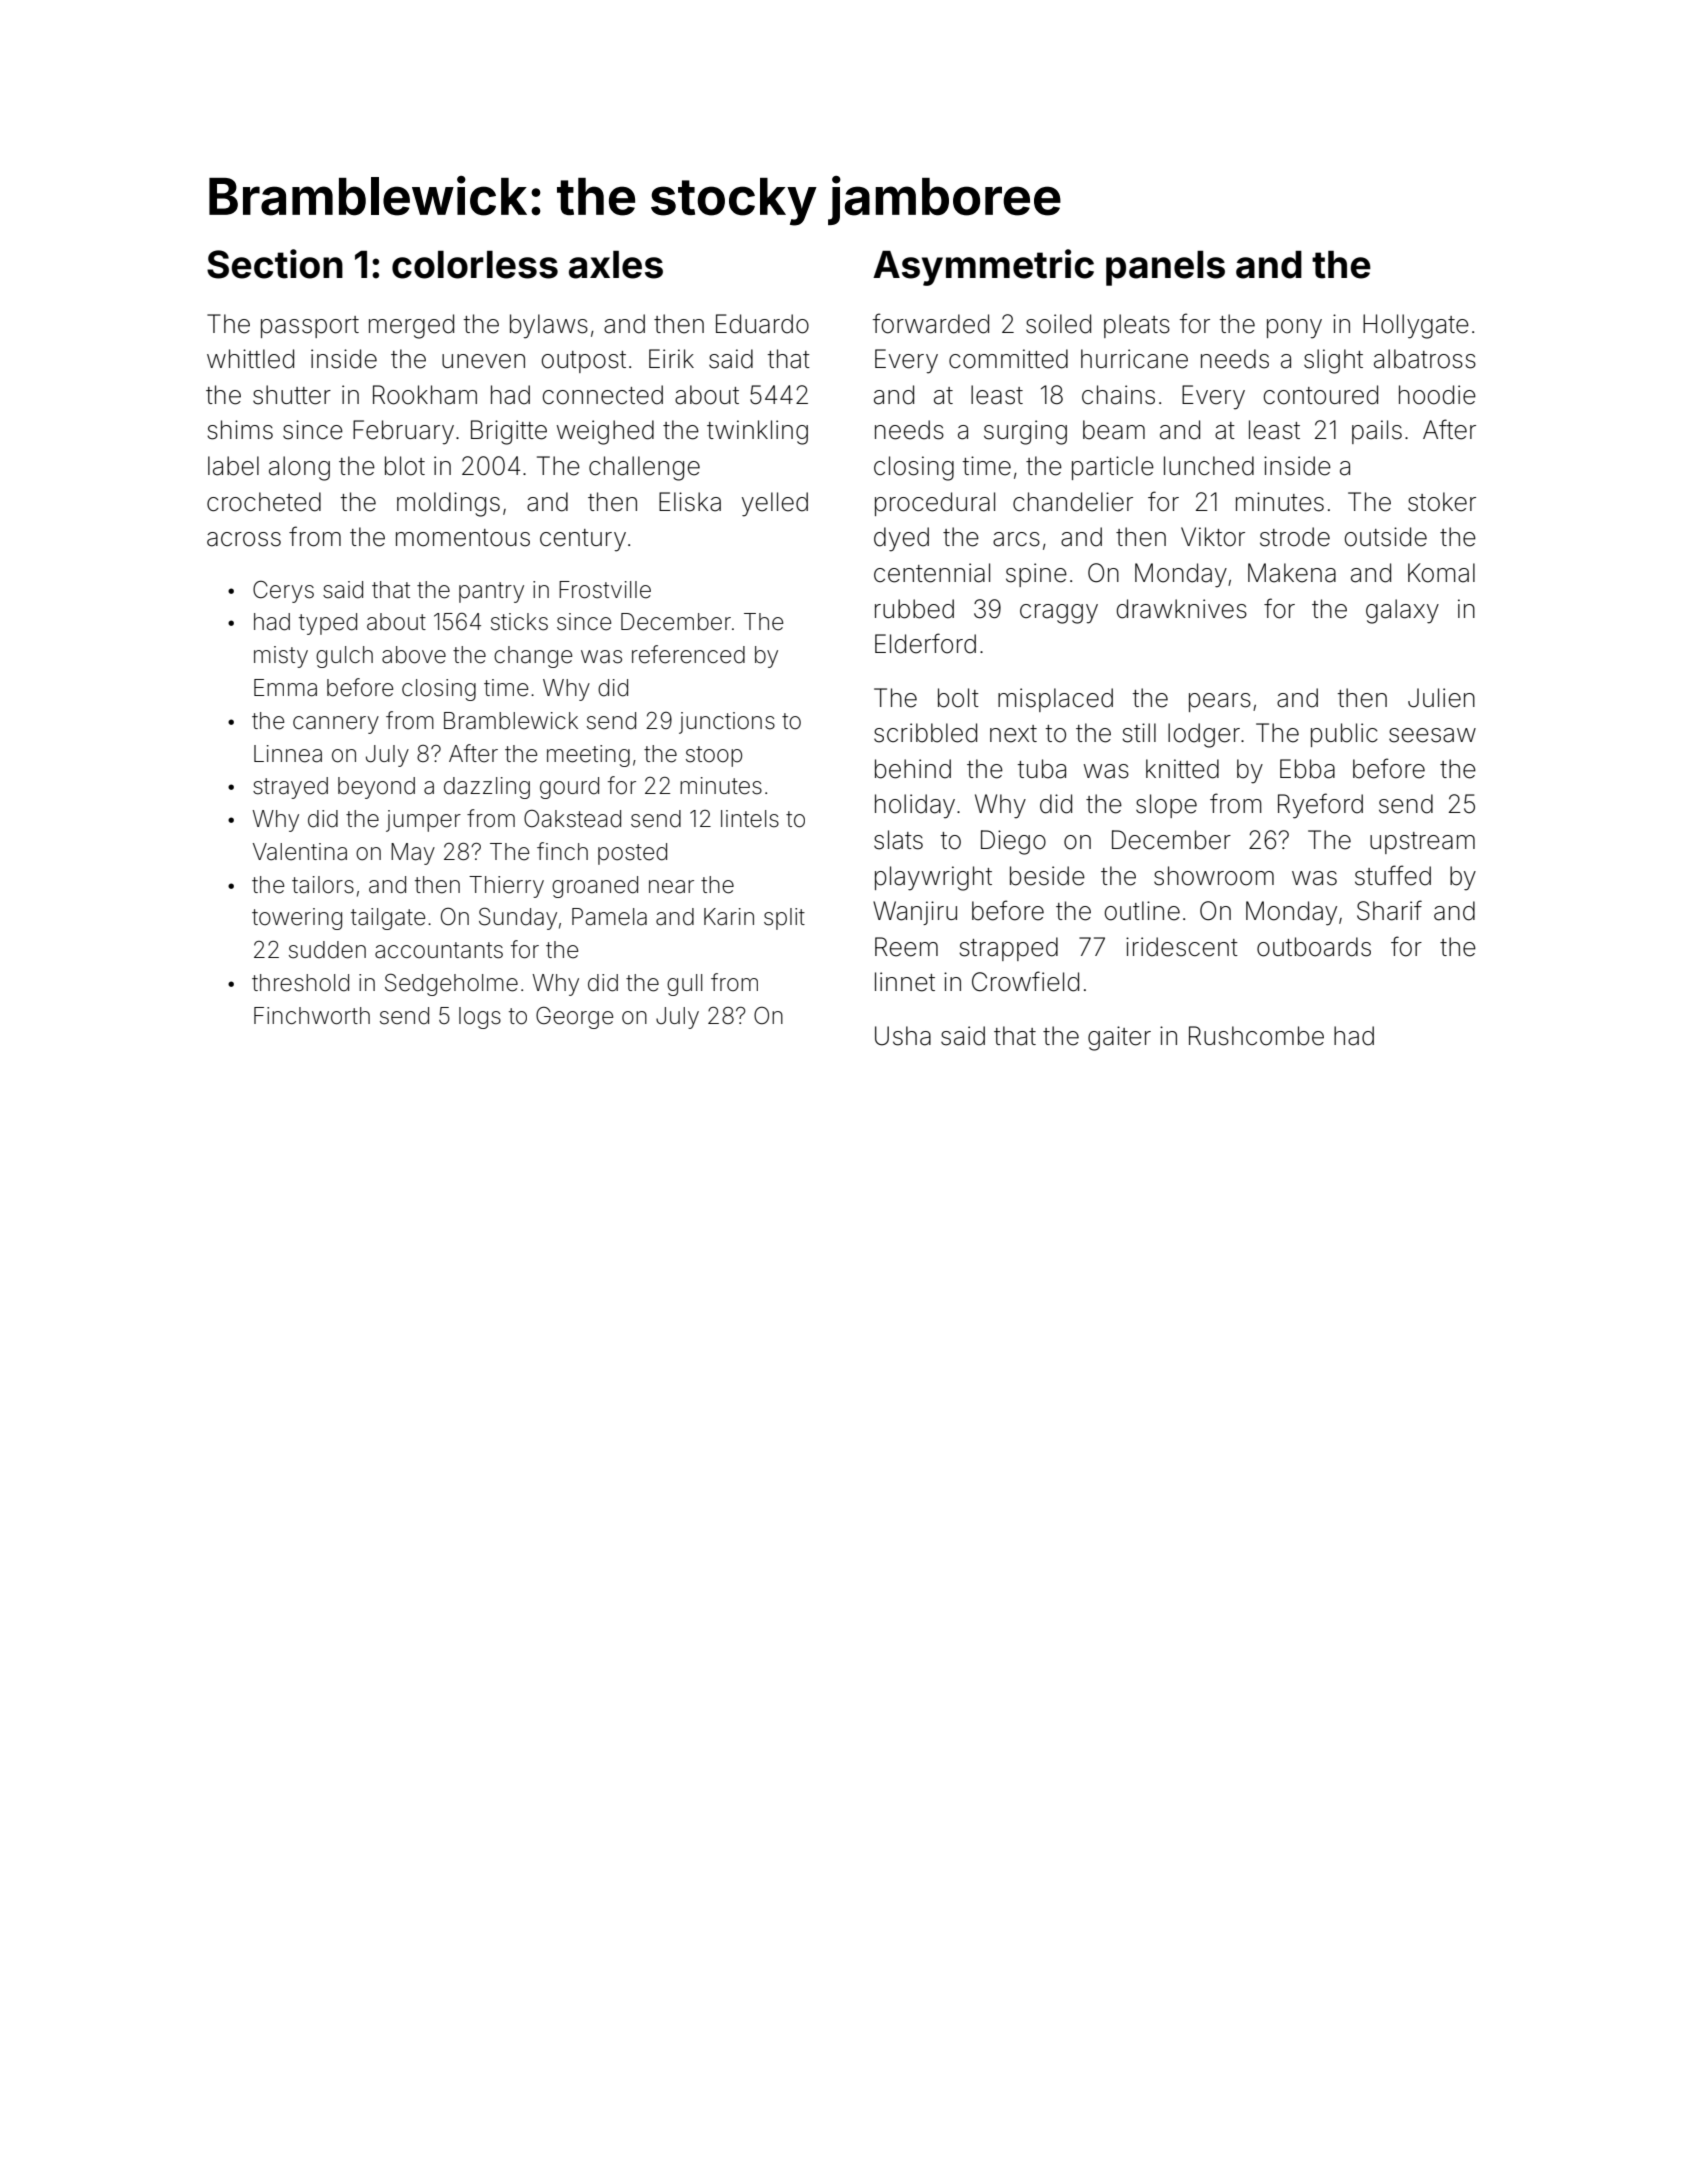  I want to click on upstream, so click(1422, 843).
